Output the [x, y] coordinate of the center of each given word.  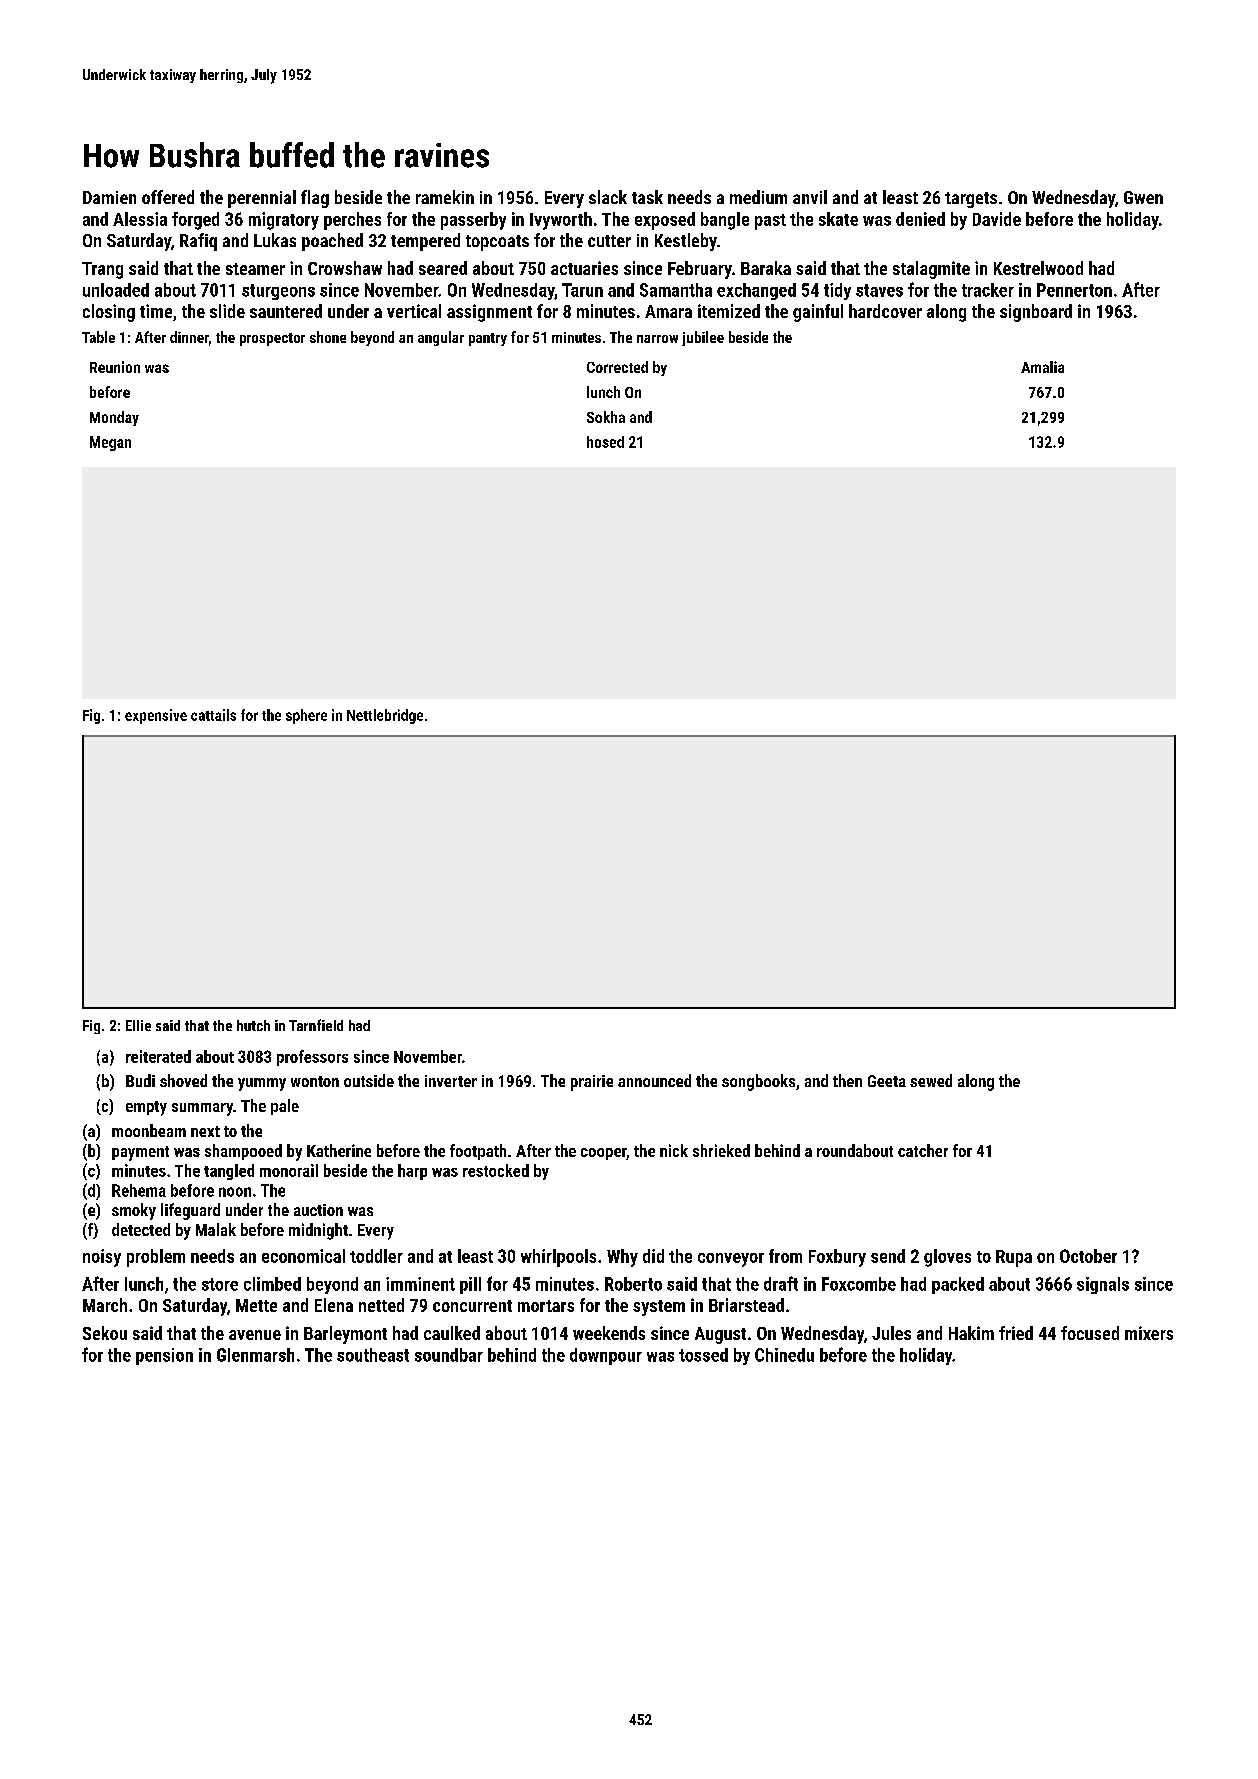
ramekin [445, 197]
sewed [931, 1080]
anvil [810, 197]
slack [608, 197]
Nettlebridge [385, 716]
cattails [213, 715]
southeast [373, 1355]
